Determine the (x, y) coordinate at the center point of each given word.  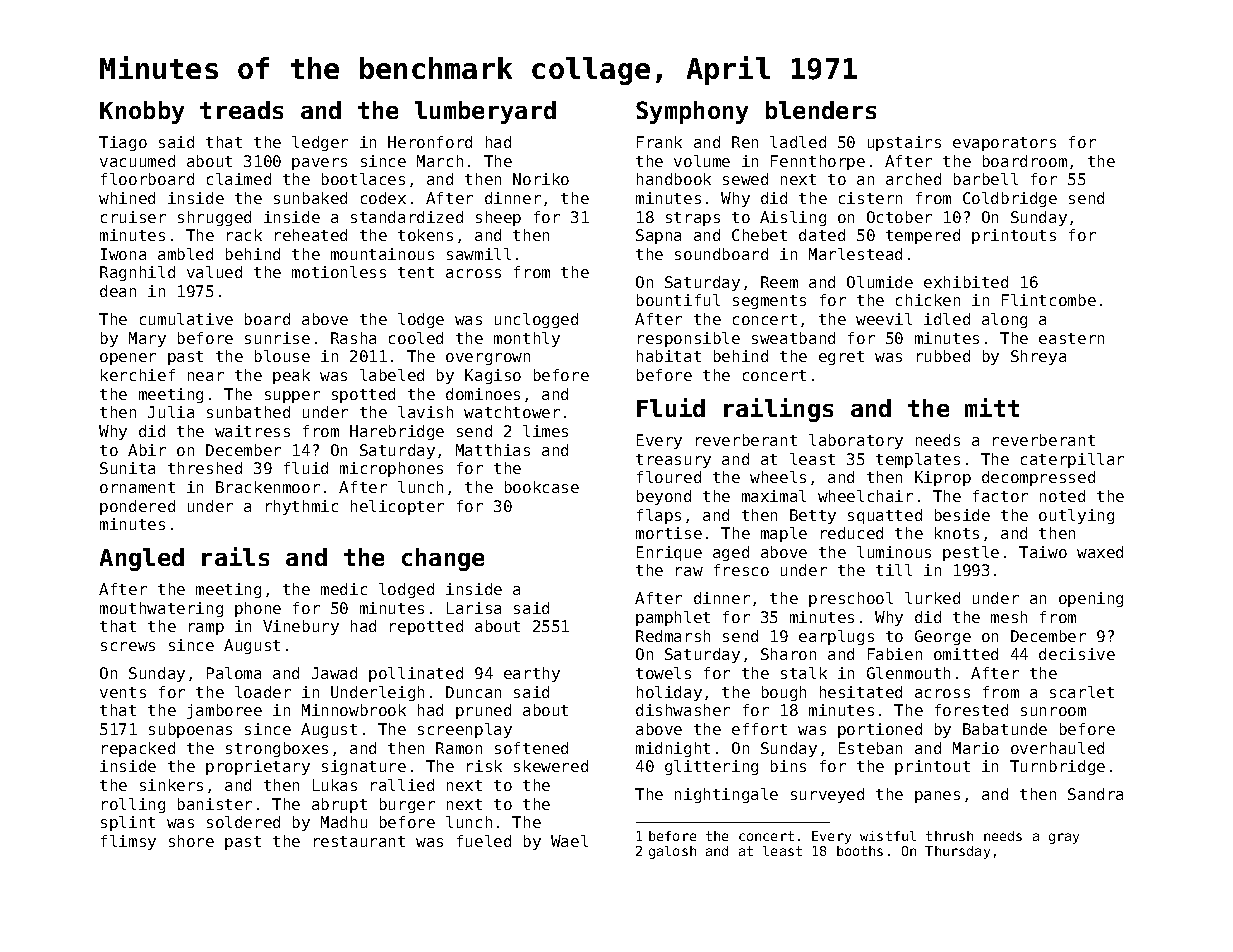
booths (860, 851)
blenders (821, 110)
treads (241, 110)
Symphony (692, 112)
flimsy (128, 842)
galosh (672, 852)
